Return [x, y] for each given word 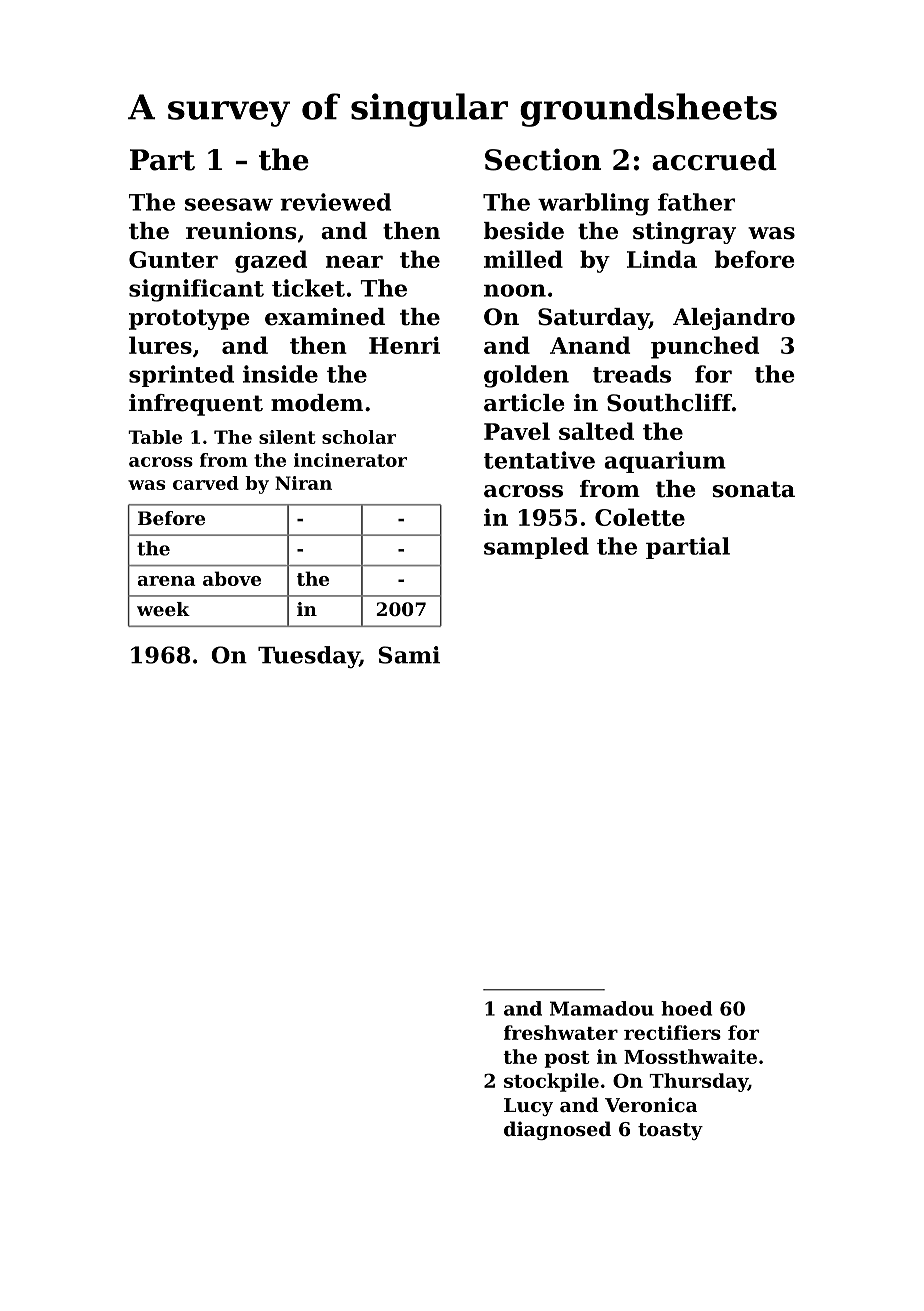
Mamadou [602, 1008]
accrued [714, 159]
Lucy [528, 1107]
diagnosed [557, 1130]
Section [543, 159]
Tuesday [308, 657]
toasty [670, 1131]
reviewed [335, 202]
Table [155, 437]
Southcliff [669, 403]
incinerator [350, 460]
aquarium [665, 462]
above [232, 578]
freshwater [561, 1032]
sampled [536, 548]
